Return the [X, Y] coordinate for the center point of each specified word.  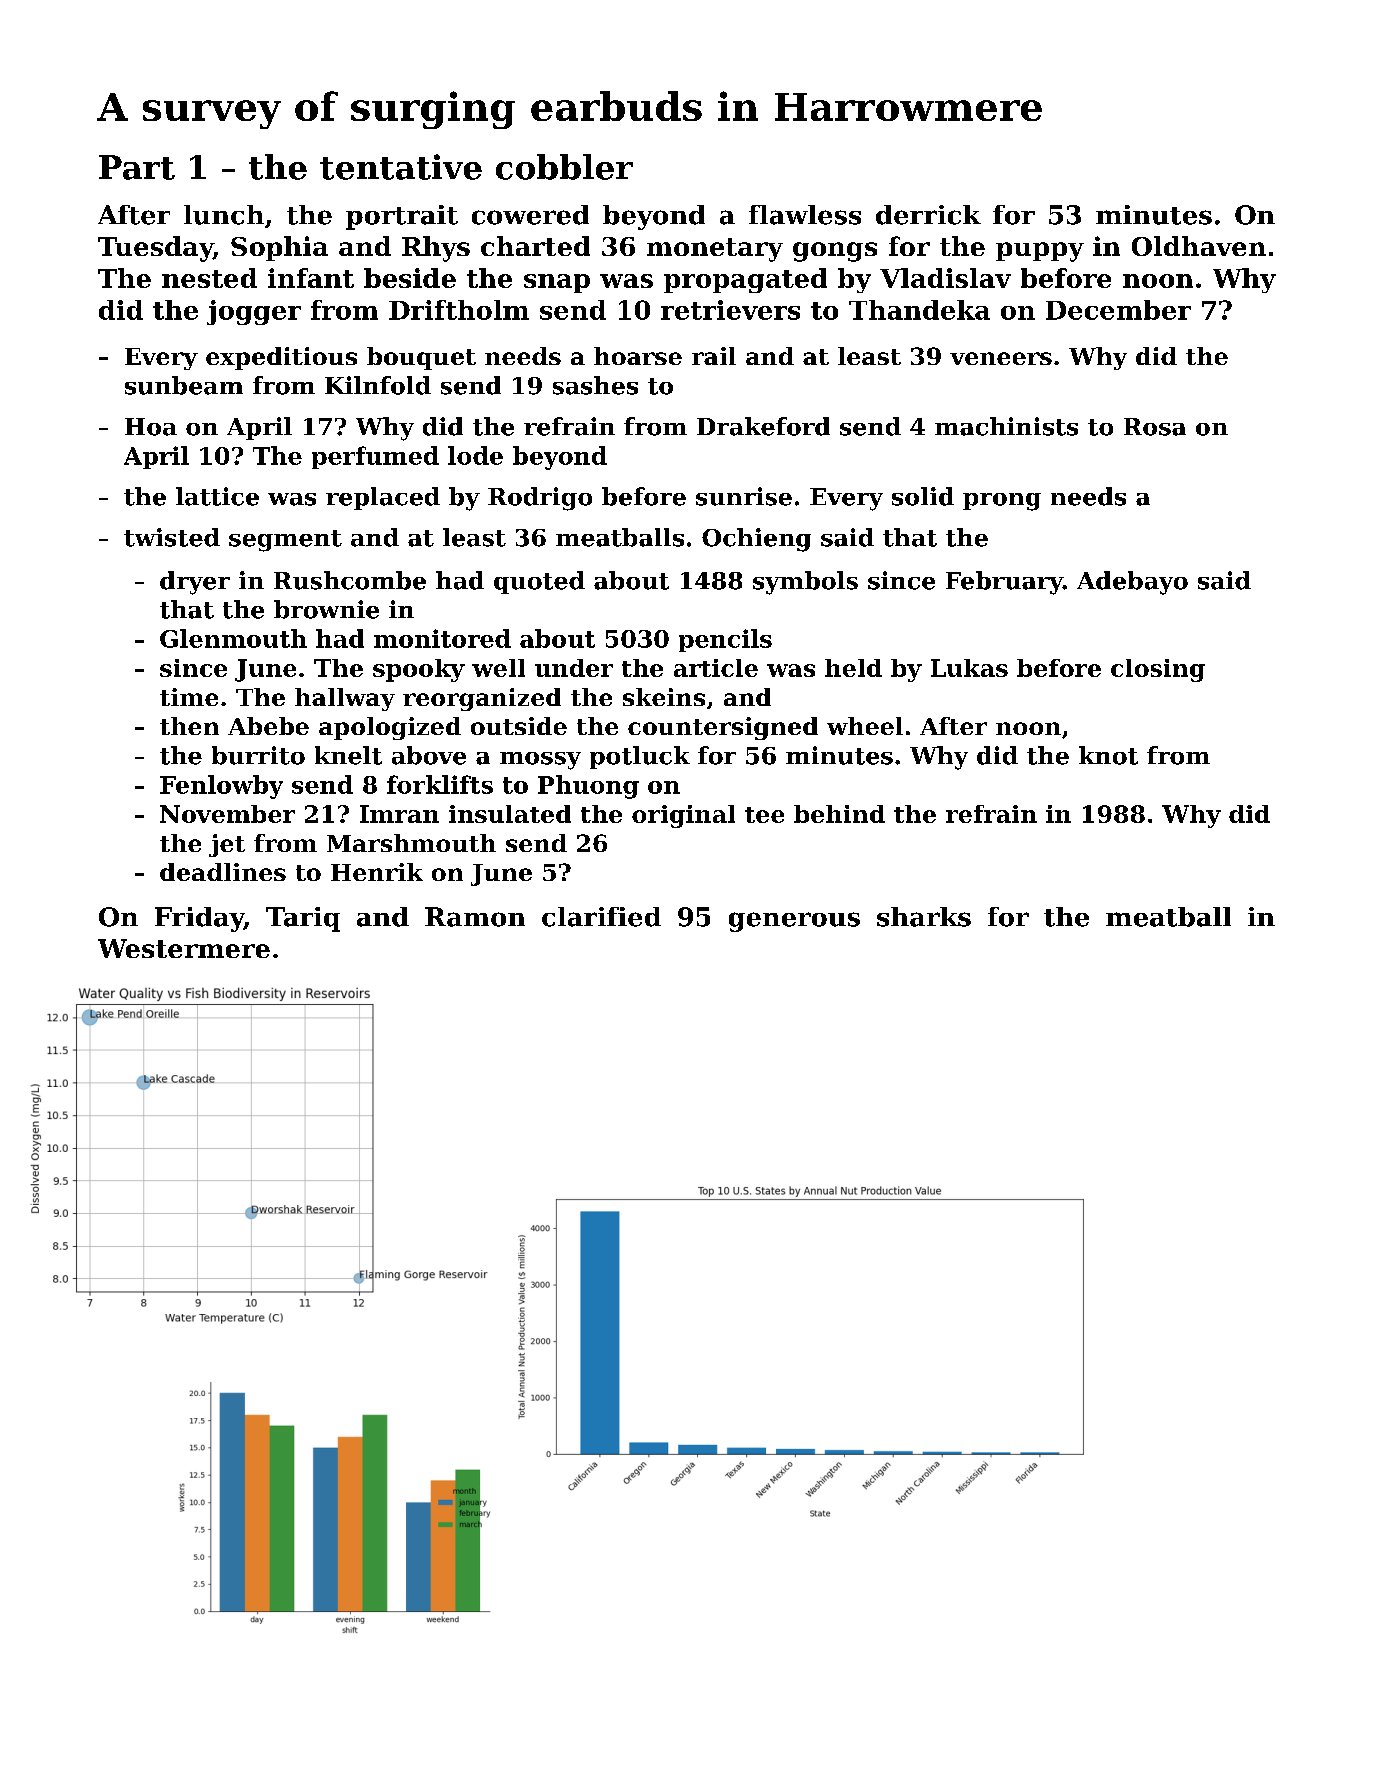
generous [794, 922]
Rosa [1155, 427]
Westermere [184, 948]
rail [714, 356]
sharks [924, 917]
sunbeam [184, 385]
